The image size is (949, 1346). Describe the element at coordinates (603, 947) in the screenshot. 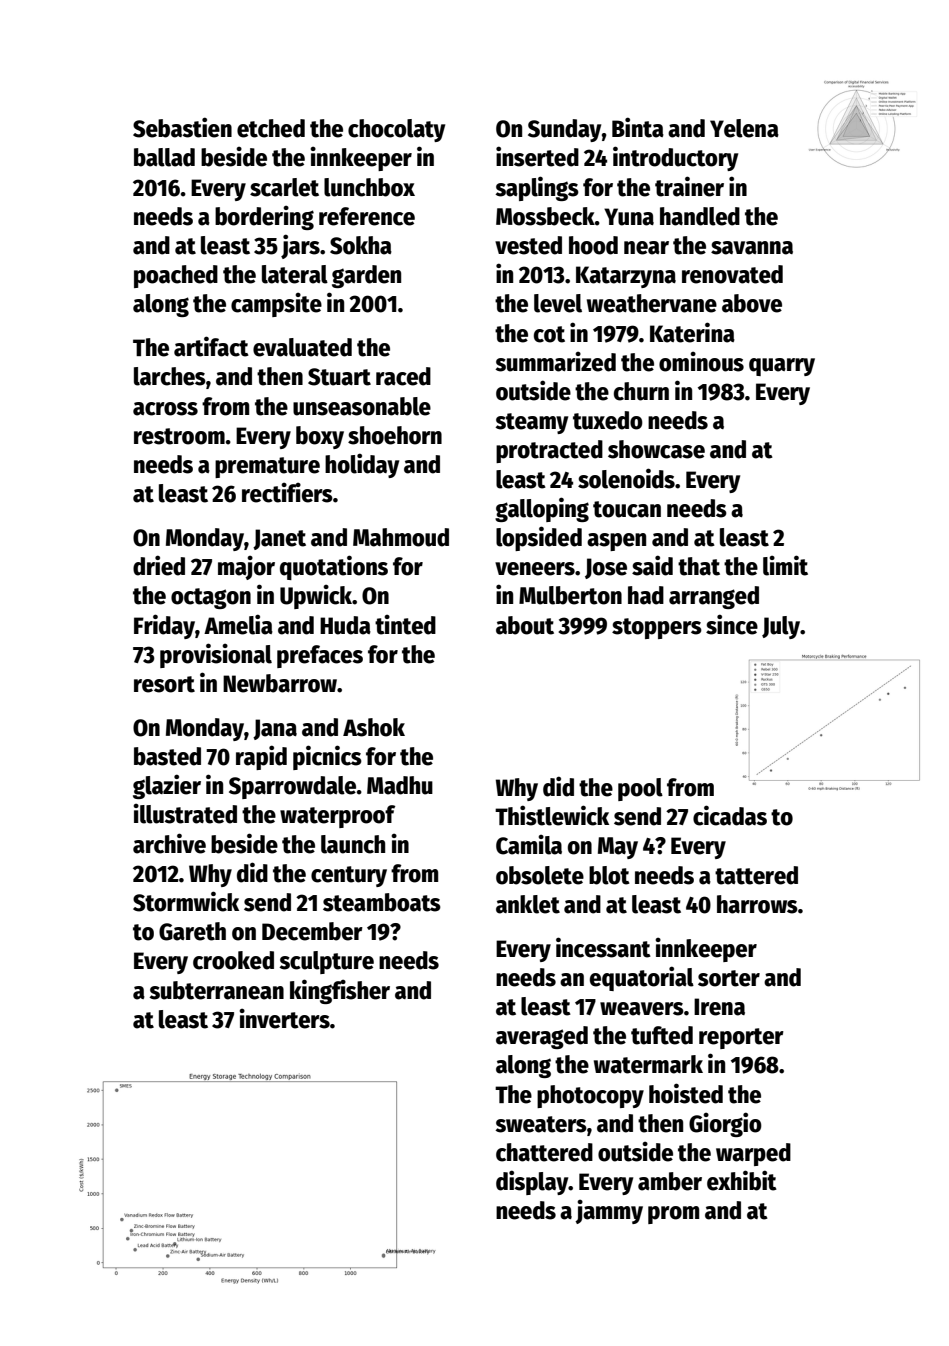

I see `incessant` at that location.
